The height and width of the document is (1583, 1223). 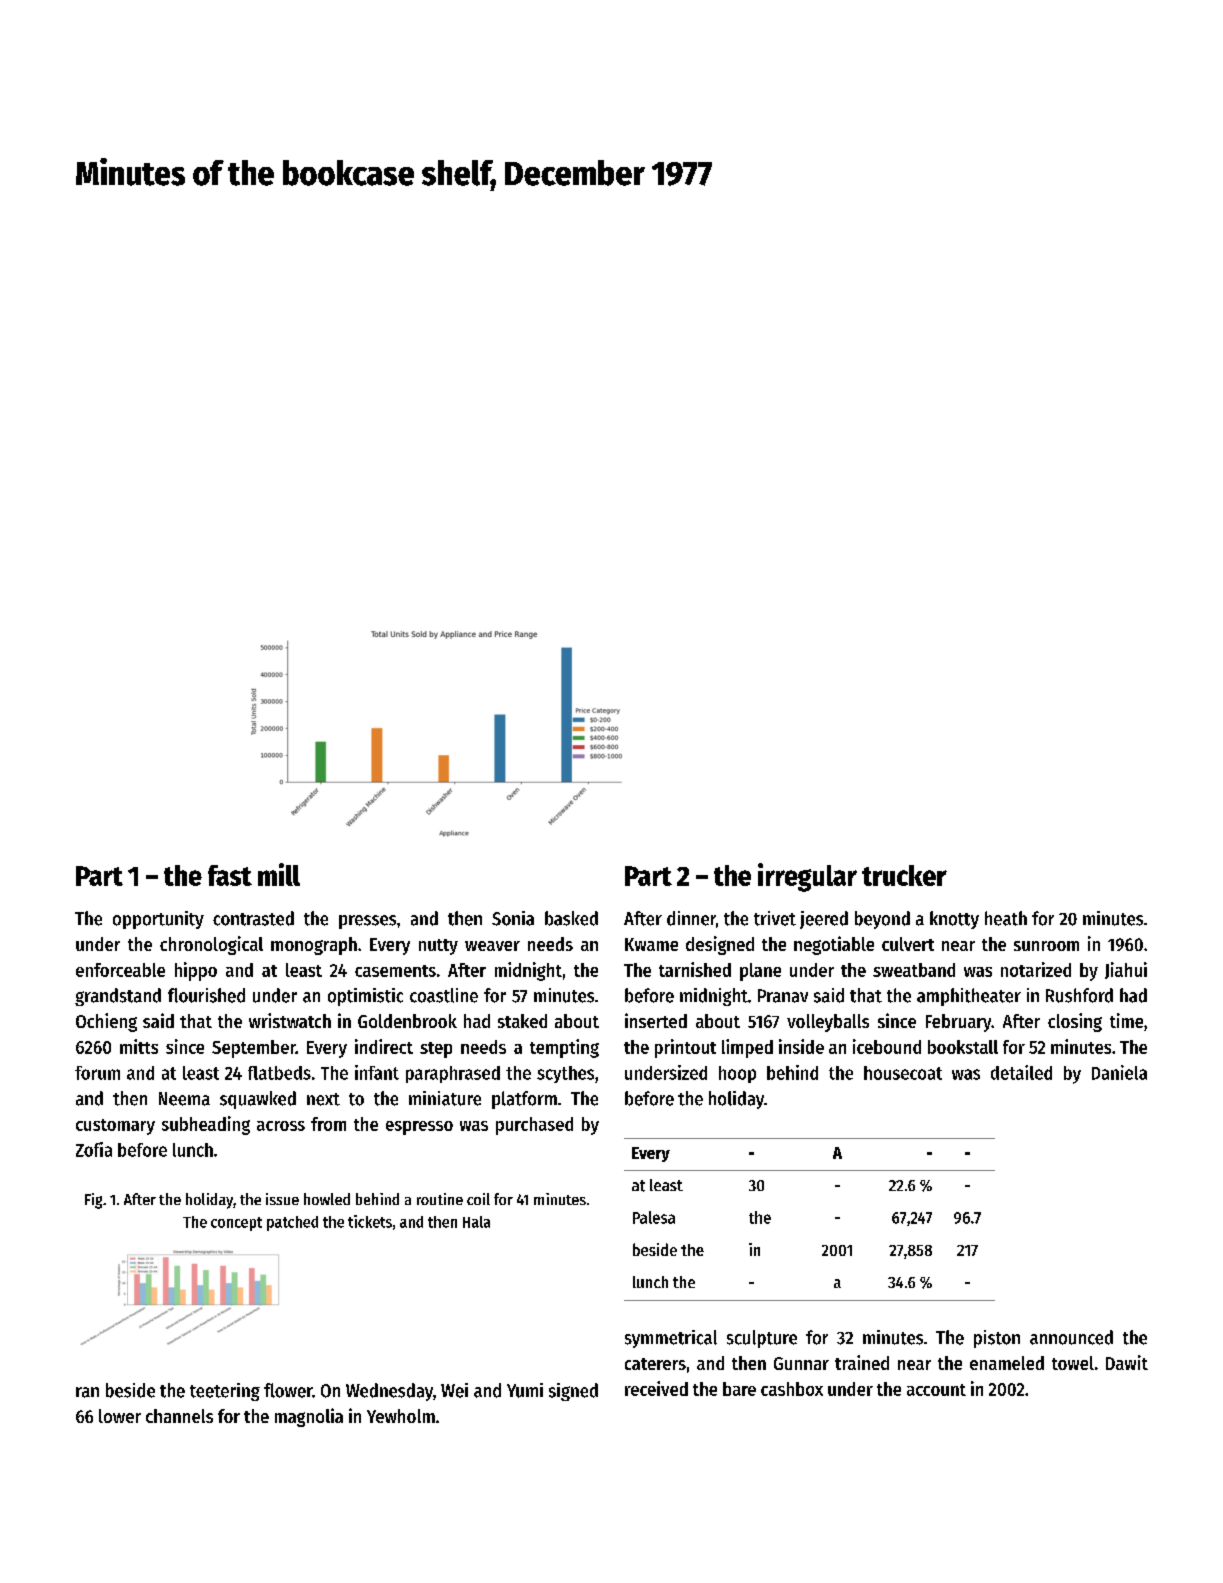 What do you see at coordinates (671, 1339) in the document?
I see `symmetrical` at bounding box center [671, 1339].
